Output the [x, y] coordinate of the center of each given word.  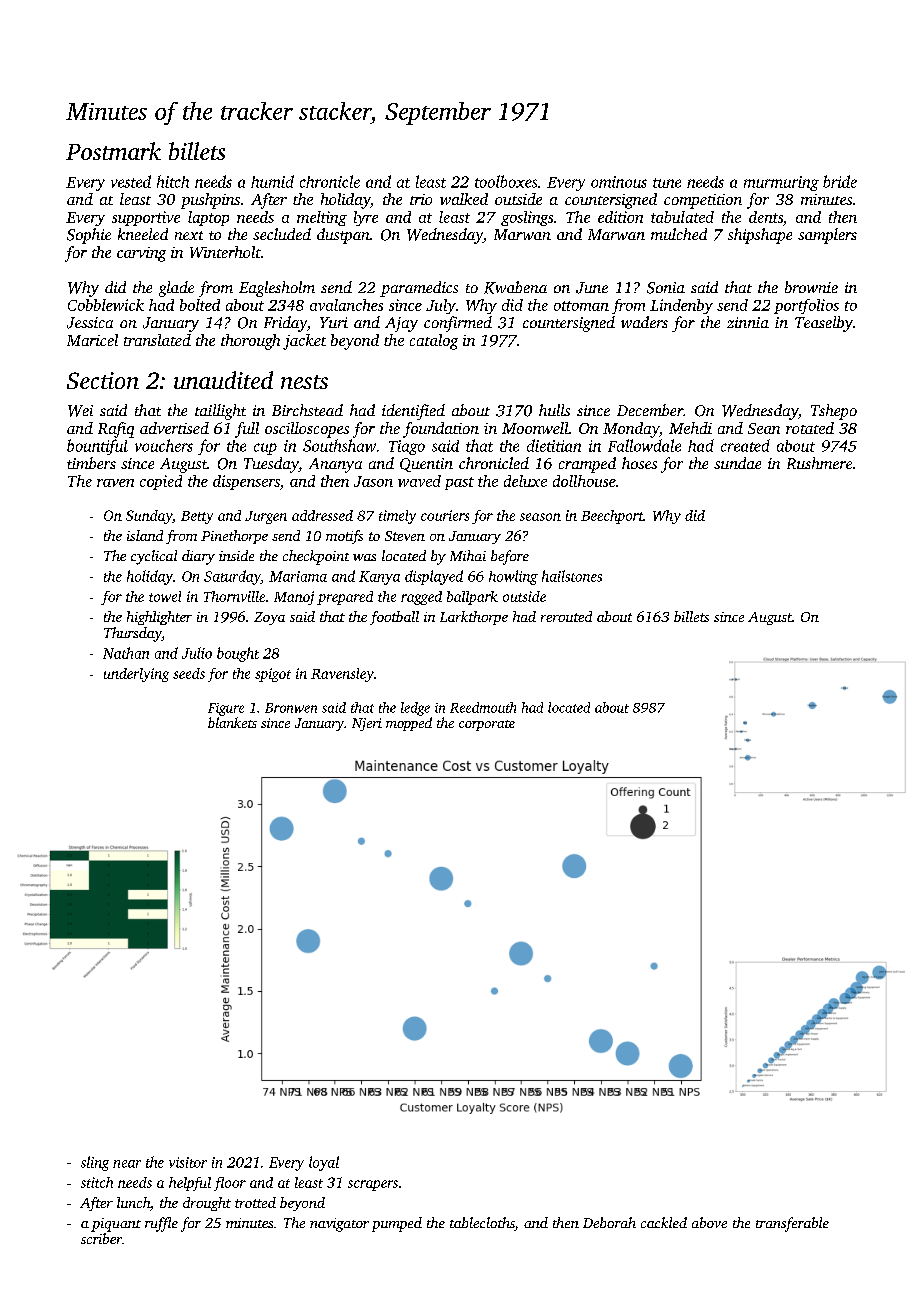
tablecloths [482, 1224]
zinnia [748, 322]
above [709, 1222]
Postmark [113, 151]
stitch [97, 1182]
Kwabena [515, 287]
